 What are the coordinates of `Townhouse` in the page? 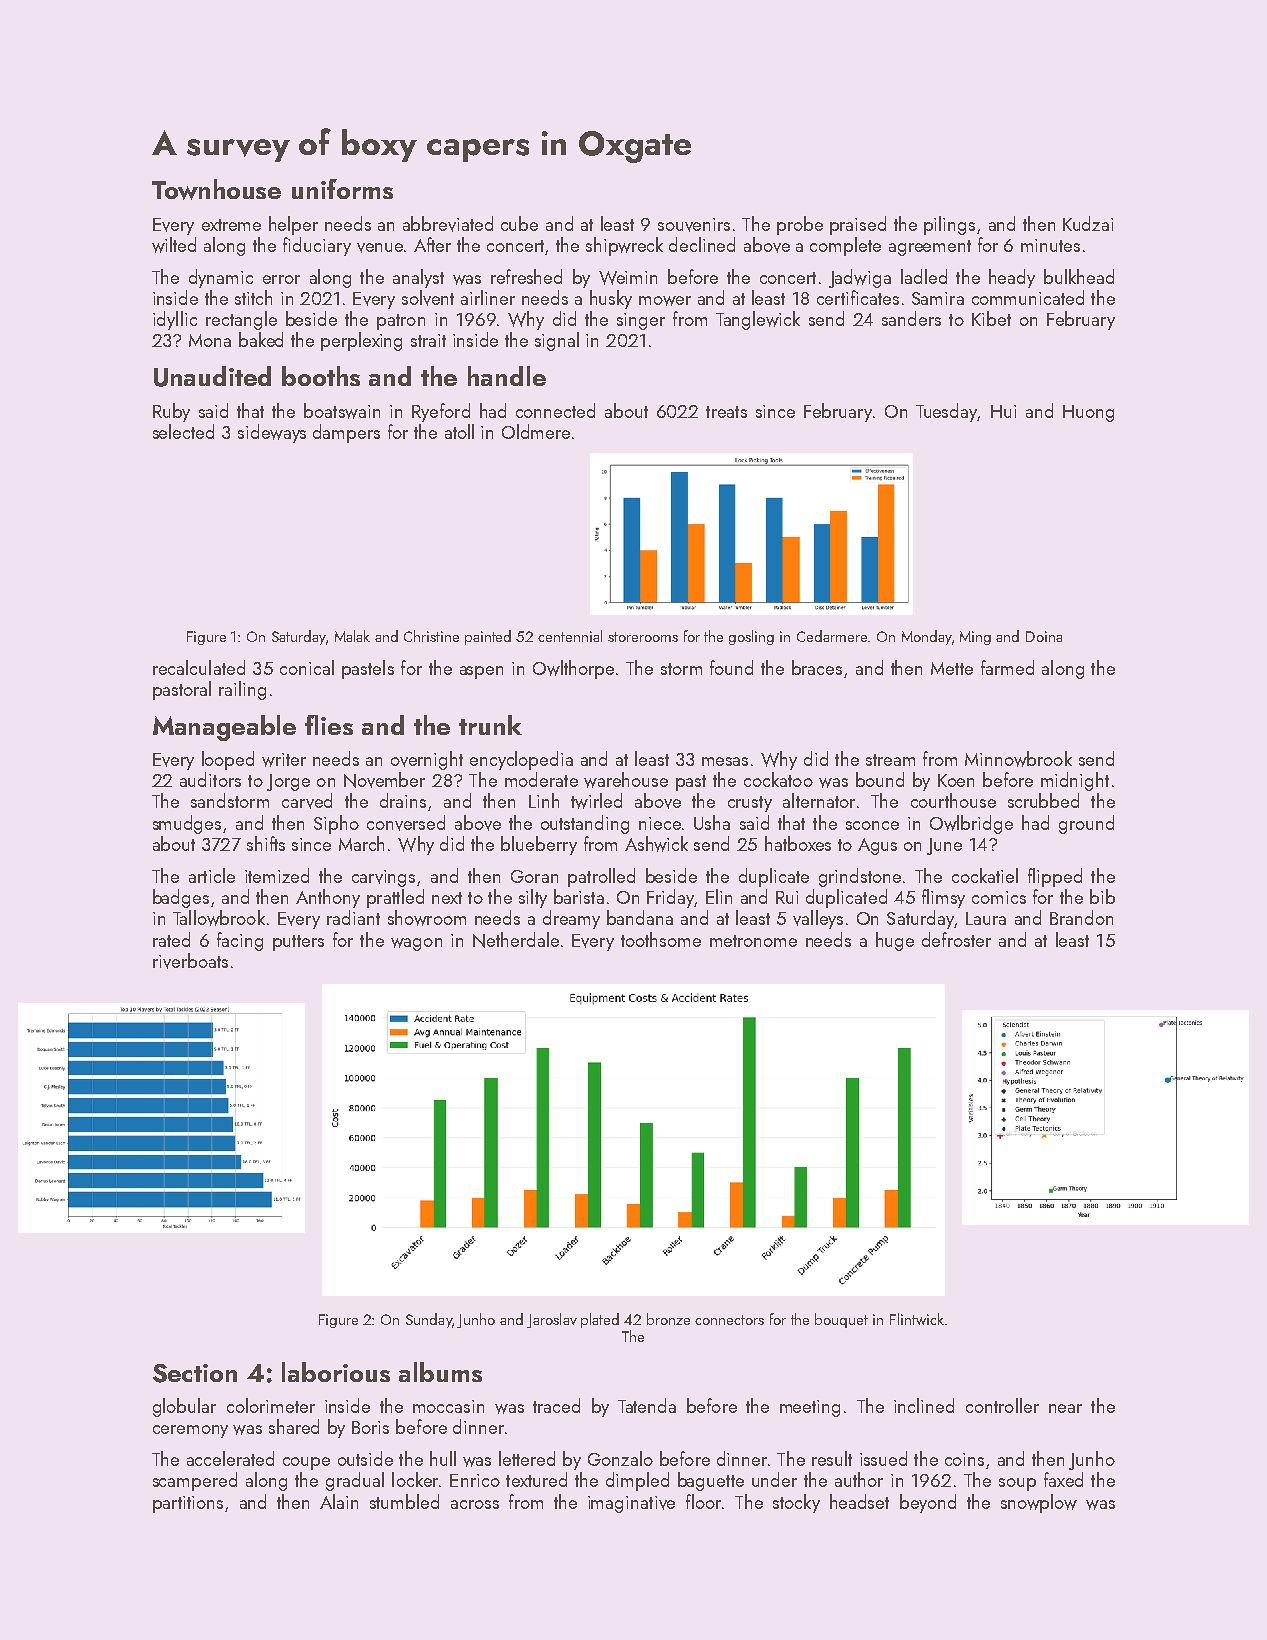 It's located at (216, 189).
